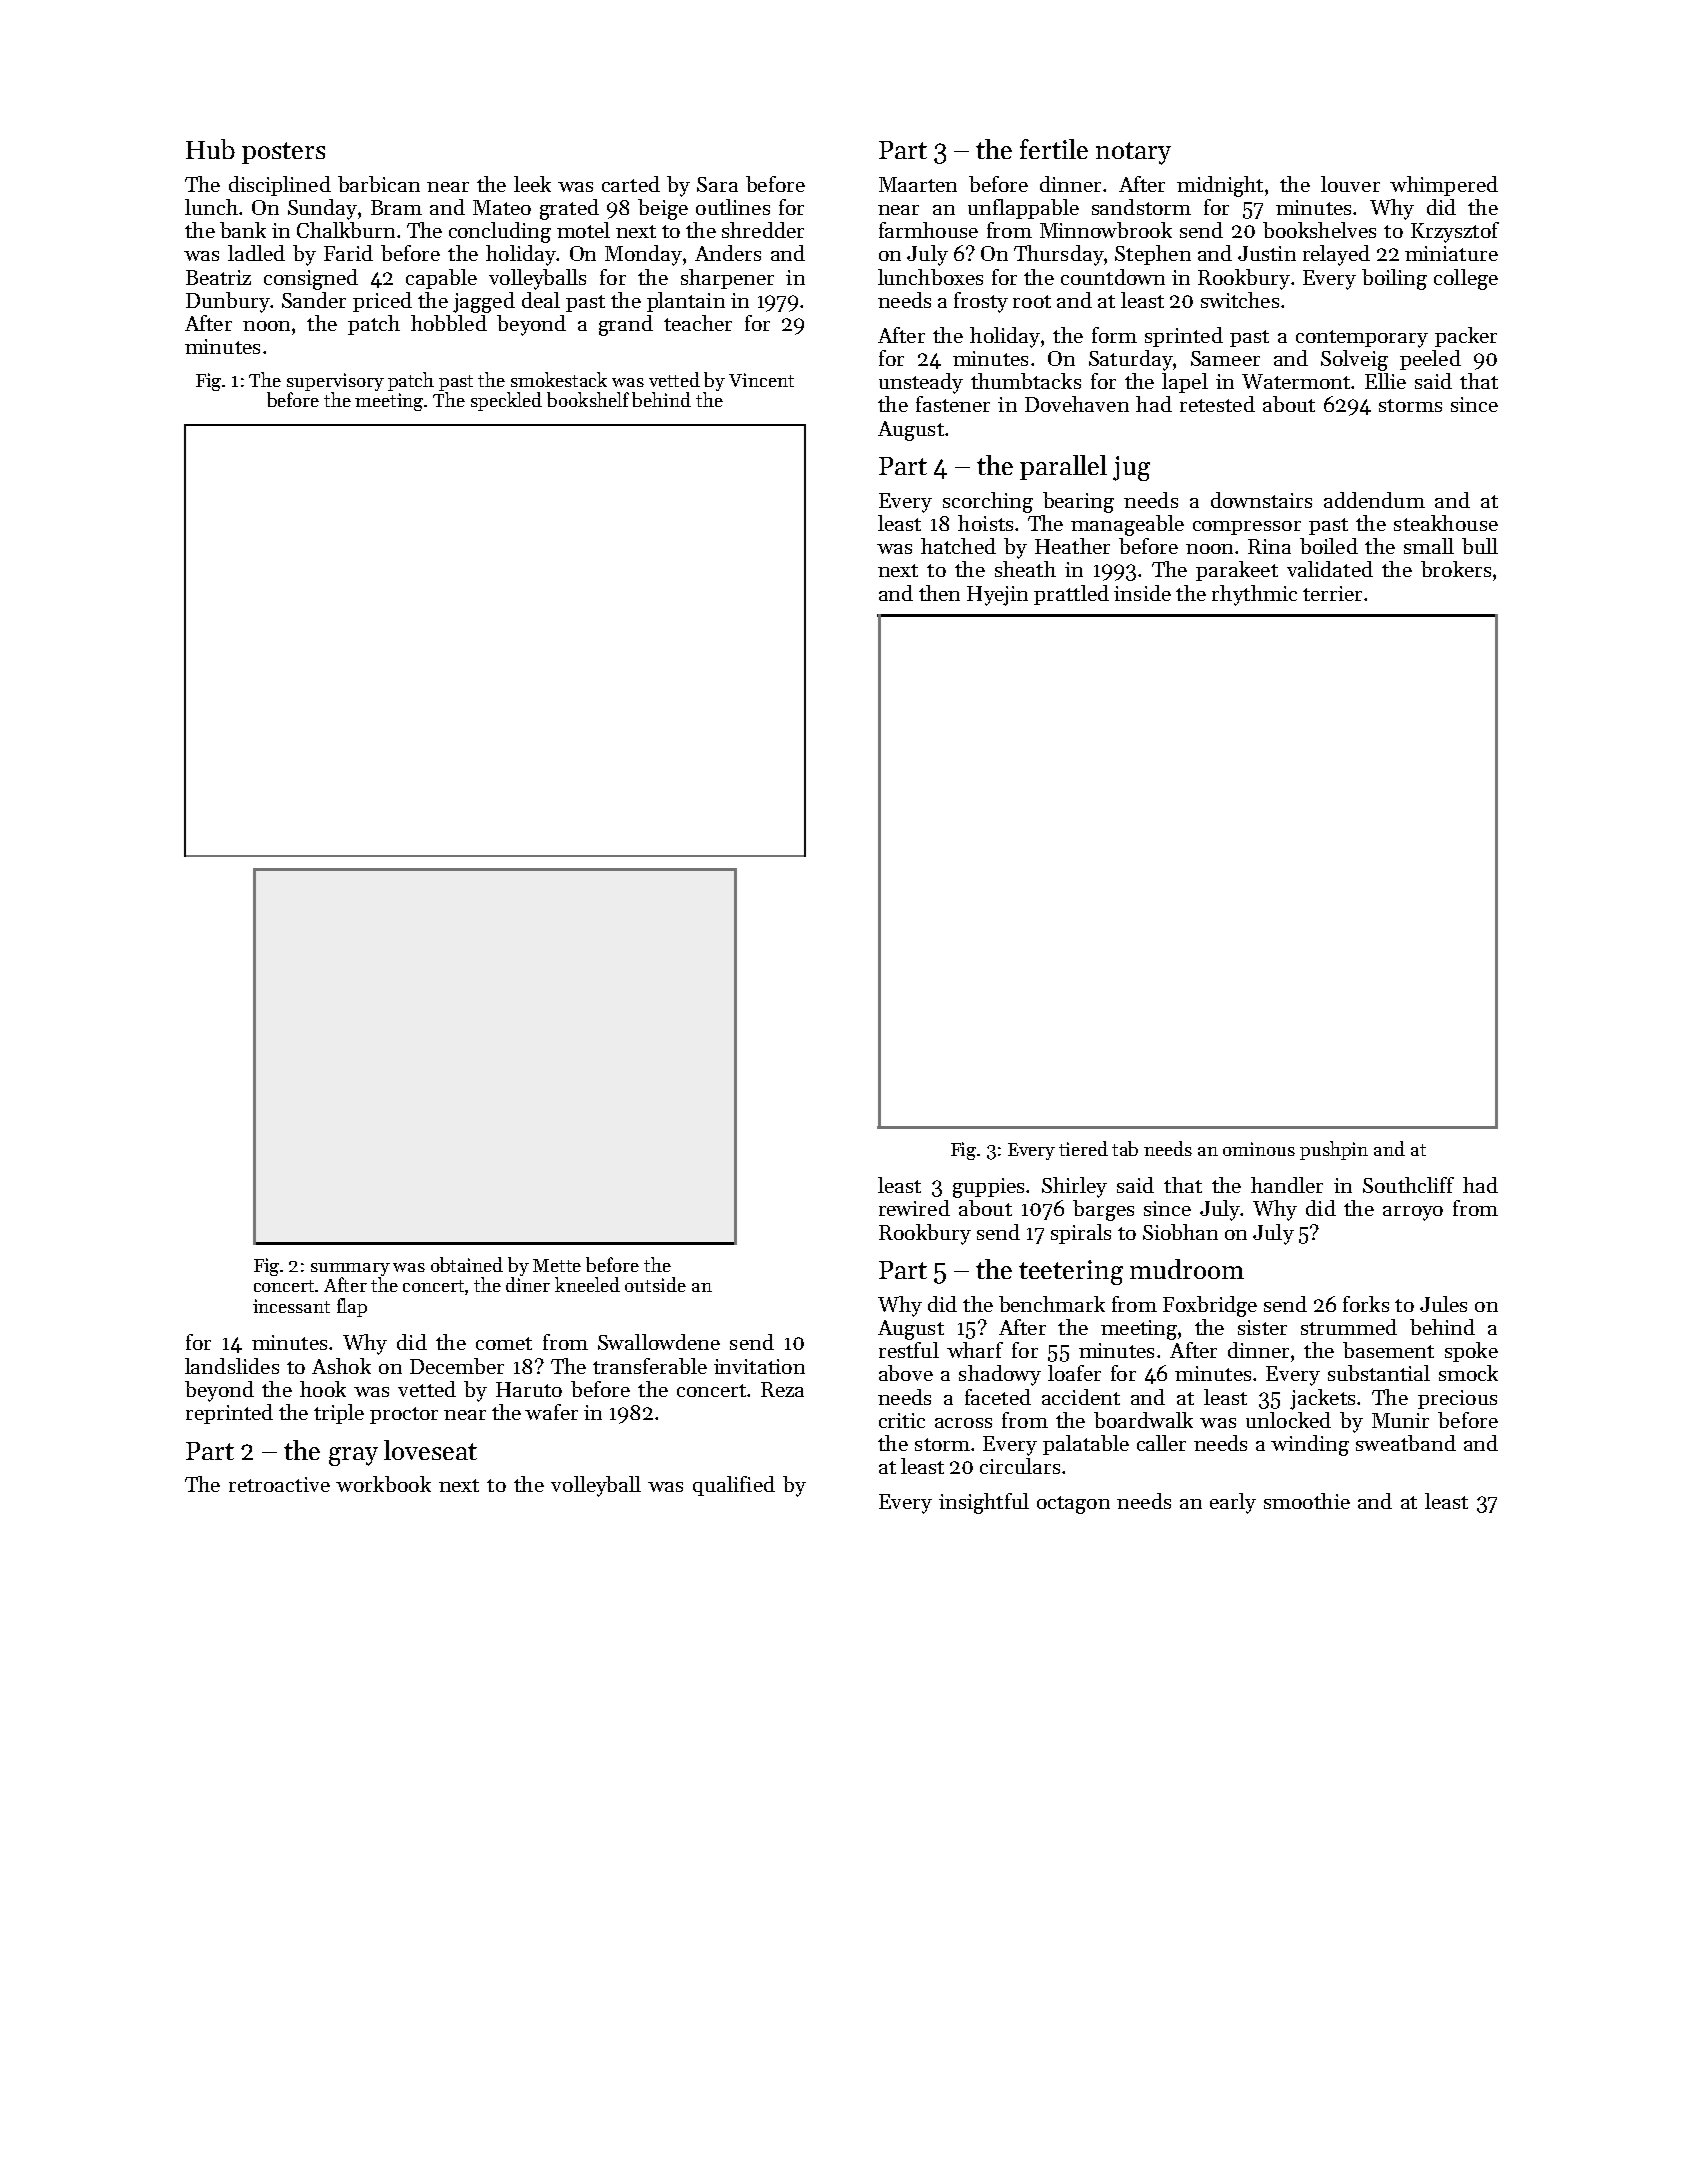  I want to click on terrier, so click(1332, 593).
